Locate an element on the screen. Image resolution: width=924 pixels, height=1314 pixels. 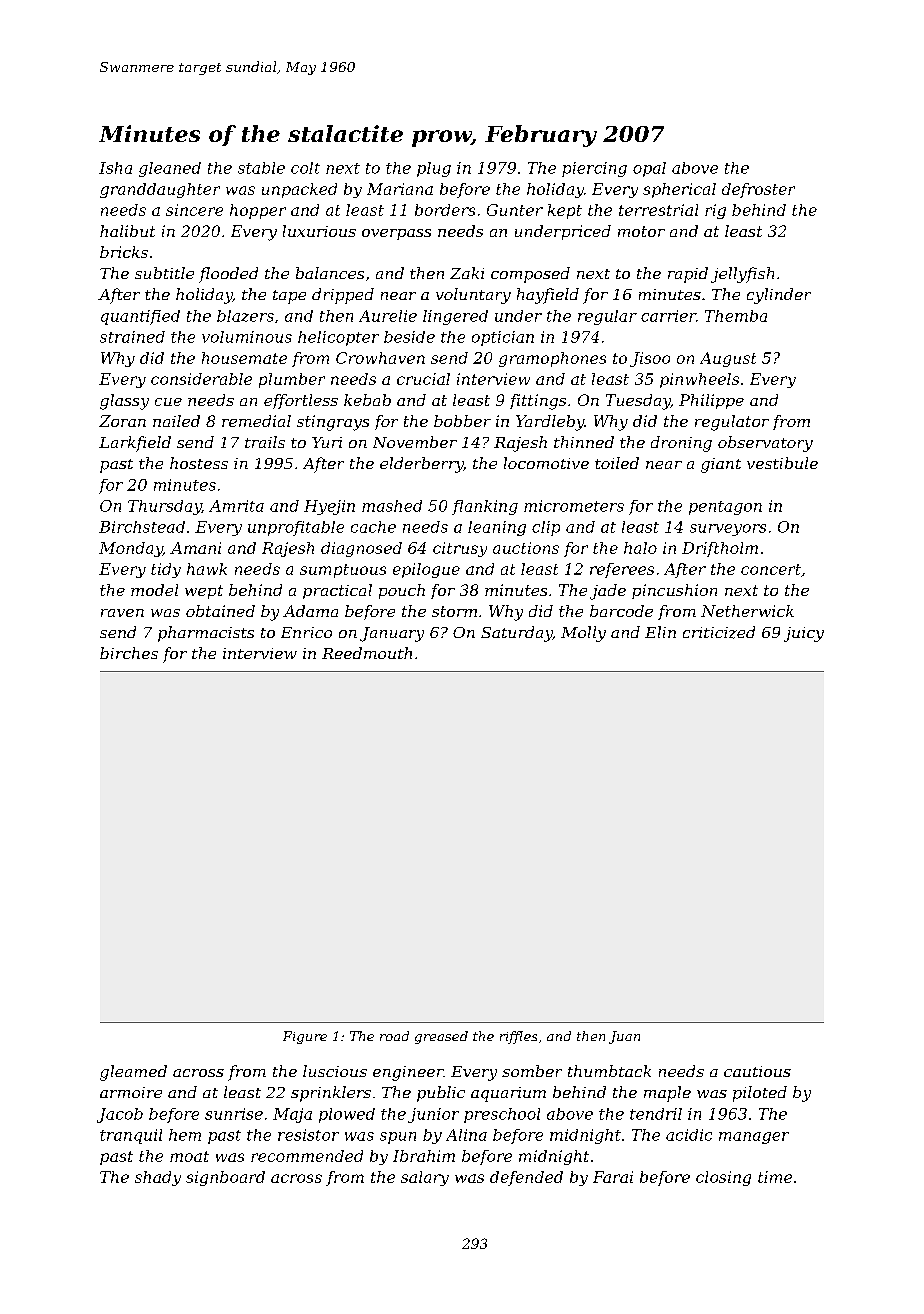
crucial is located at coordinates (423, 379).
